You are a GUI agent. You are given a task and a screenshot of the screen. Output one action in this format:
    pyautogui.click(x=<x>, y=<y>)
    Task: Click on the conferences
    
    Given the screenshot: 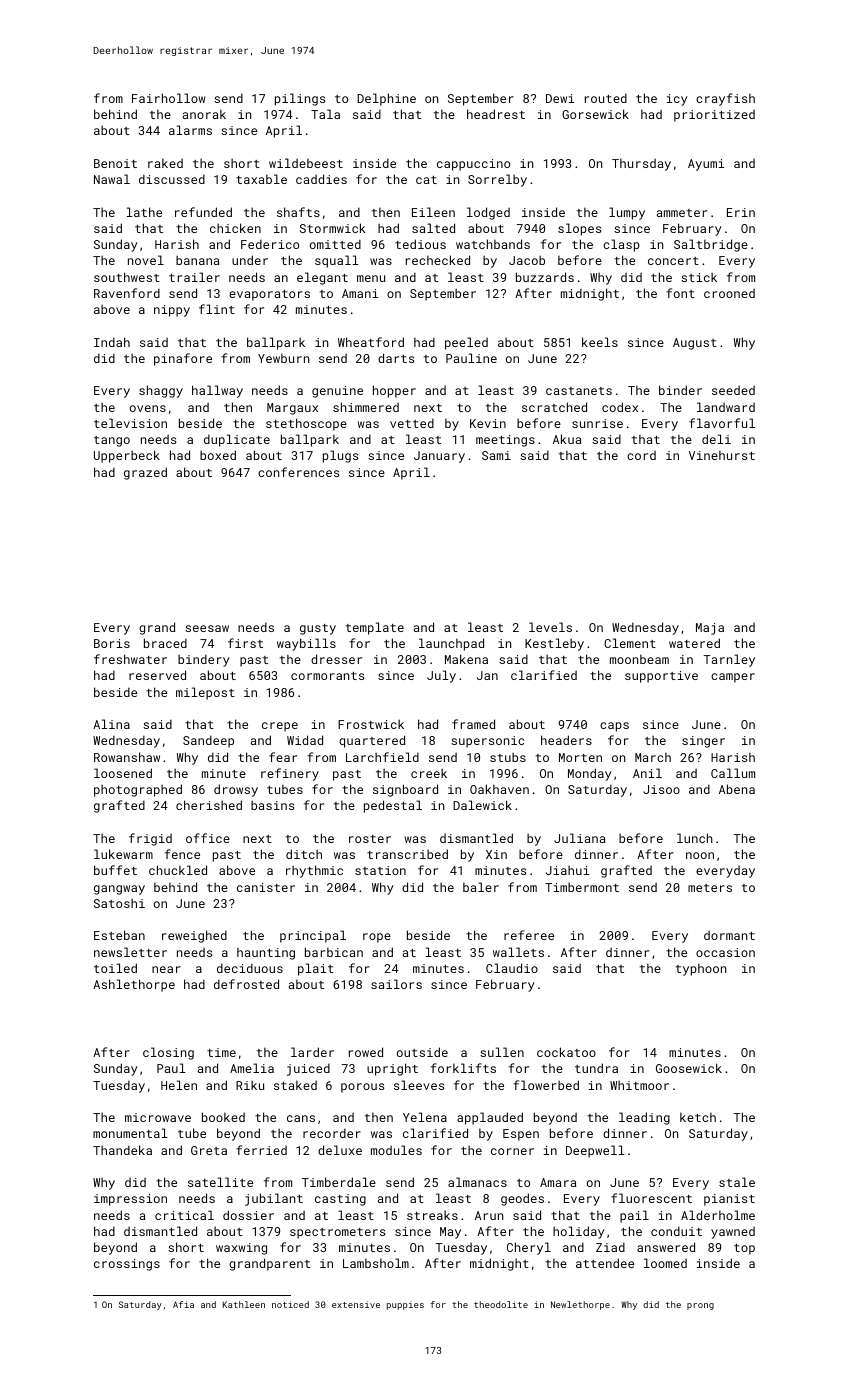 What is the action you would take?
    pyautogui.click(x=298, y=472)
